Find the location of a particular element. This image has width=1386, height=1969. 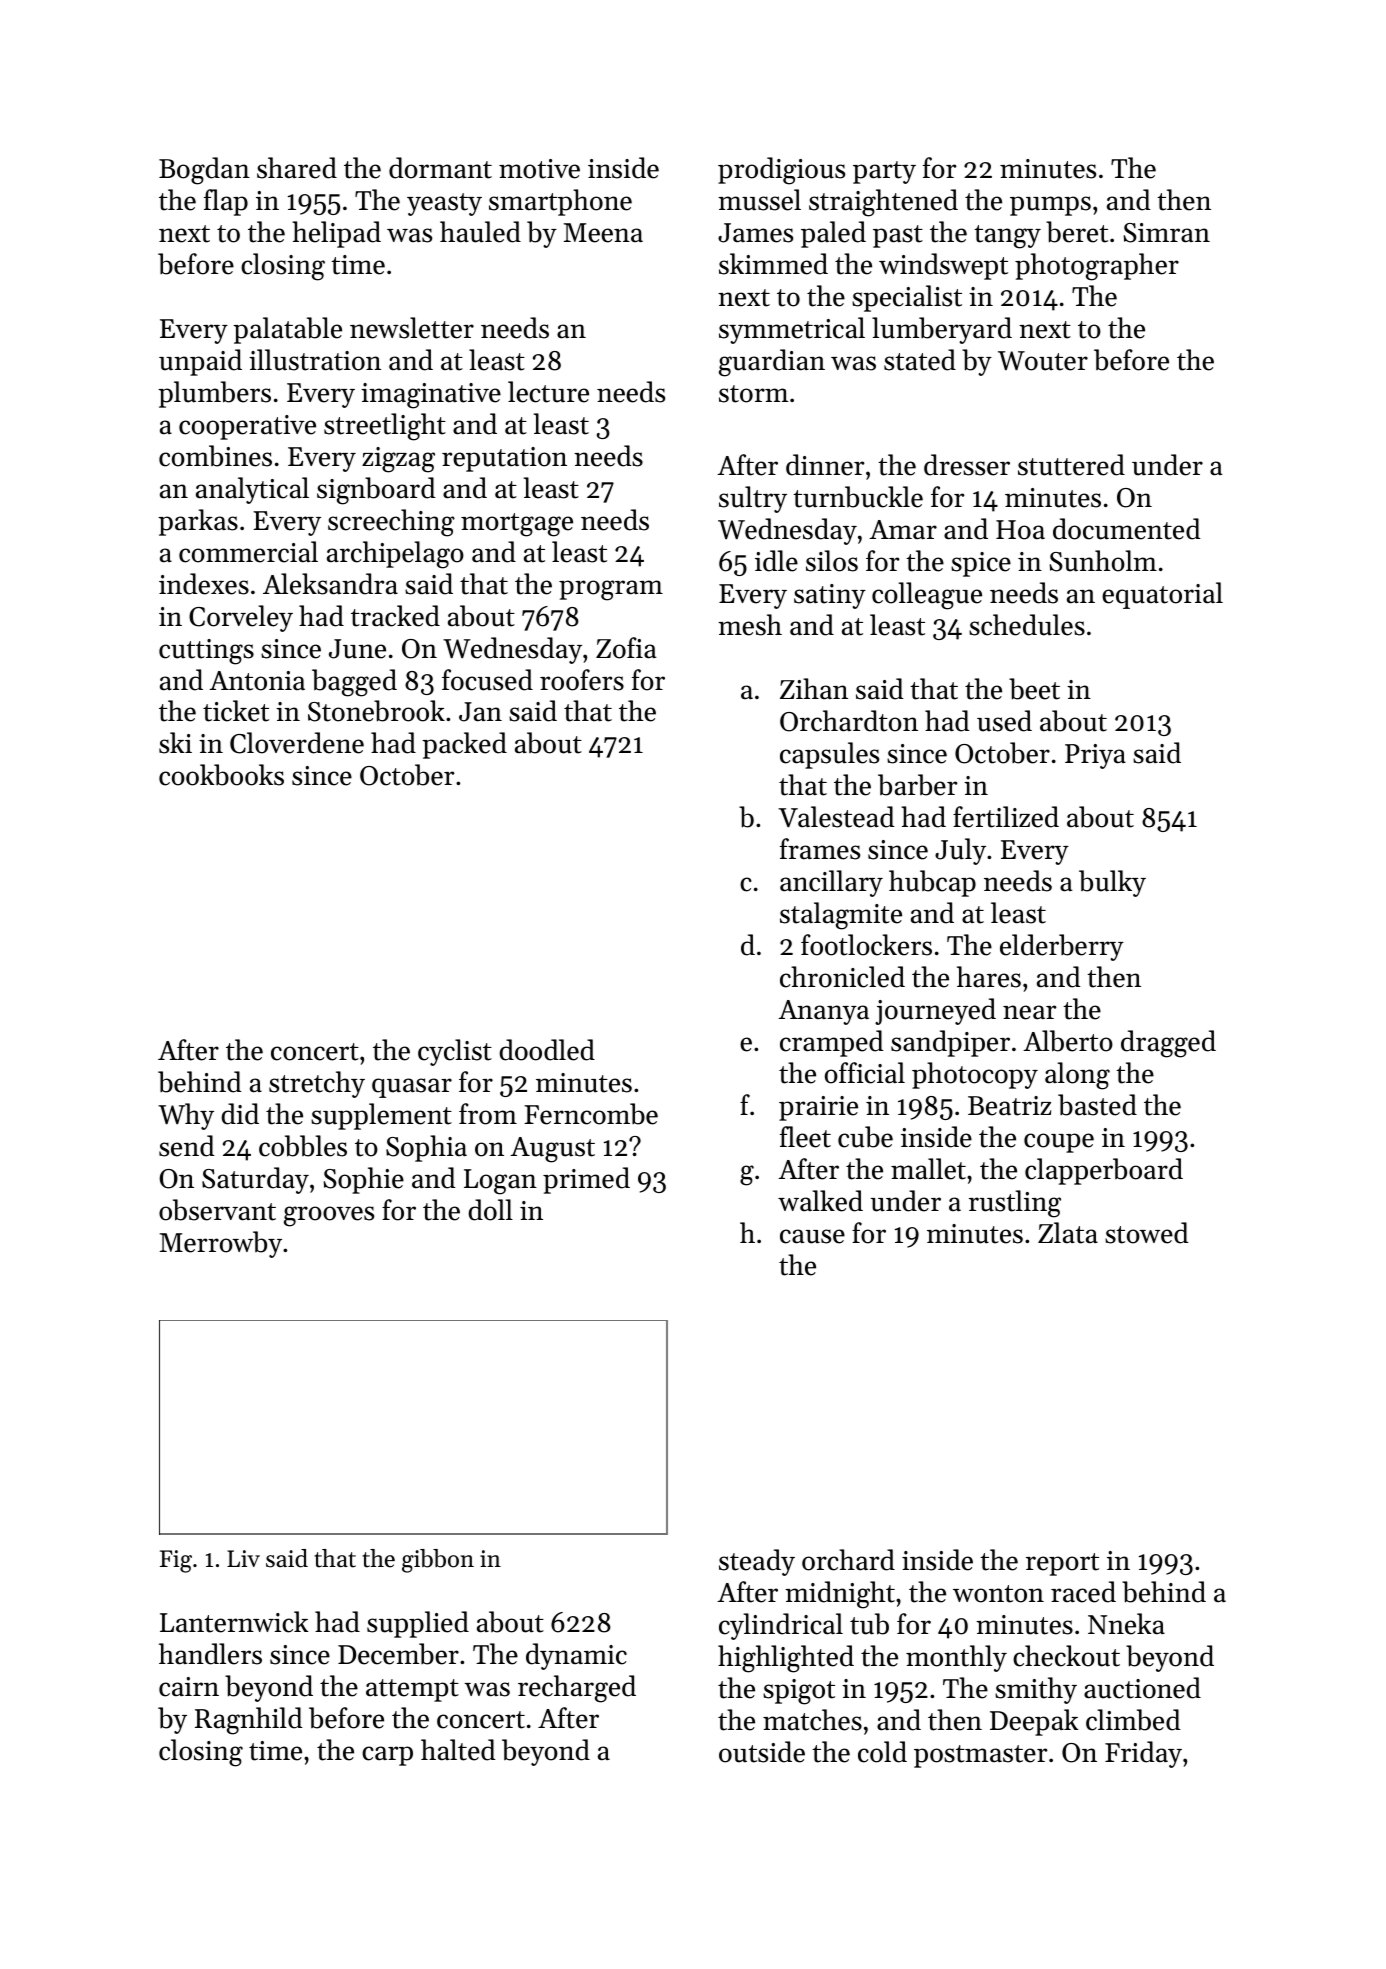

reputation is located at coordinates (504, 459).
